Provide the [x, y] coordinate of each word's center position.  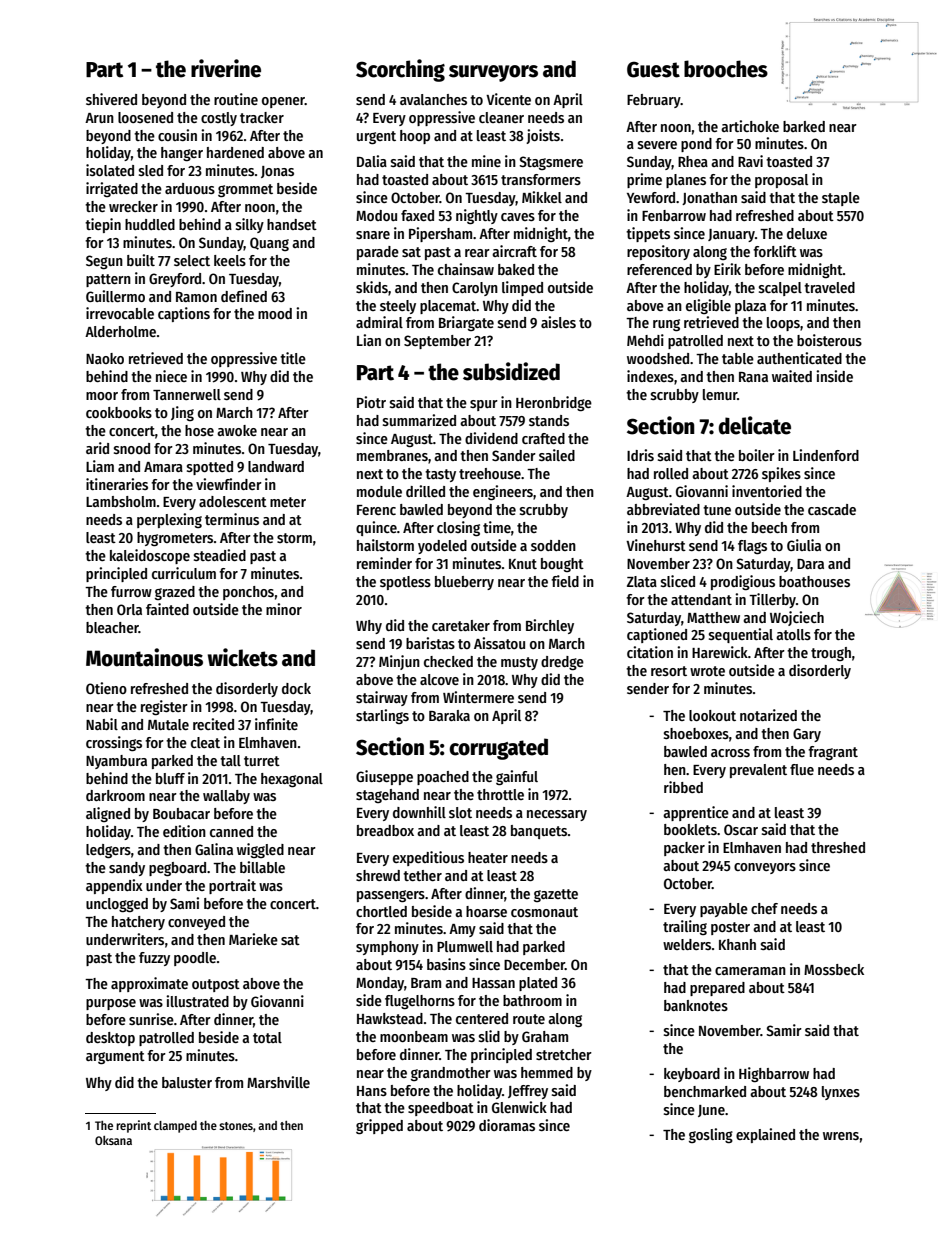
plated [538, 984]
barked [804, 126]
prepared [717, 989]
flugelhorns [420, 1002]
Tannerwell [187, 394]
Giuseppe [384, 777]
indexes [650, 376]
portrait [232, 886]
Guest [653, 69]
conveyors [765, 868]
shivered [111, 99]
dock [296, 688]
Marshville [278, 1082]
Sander [514, 455]
